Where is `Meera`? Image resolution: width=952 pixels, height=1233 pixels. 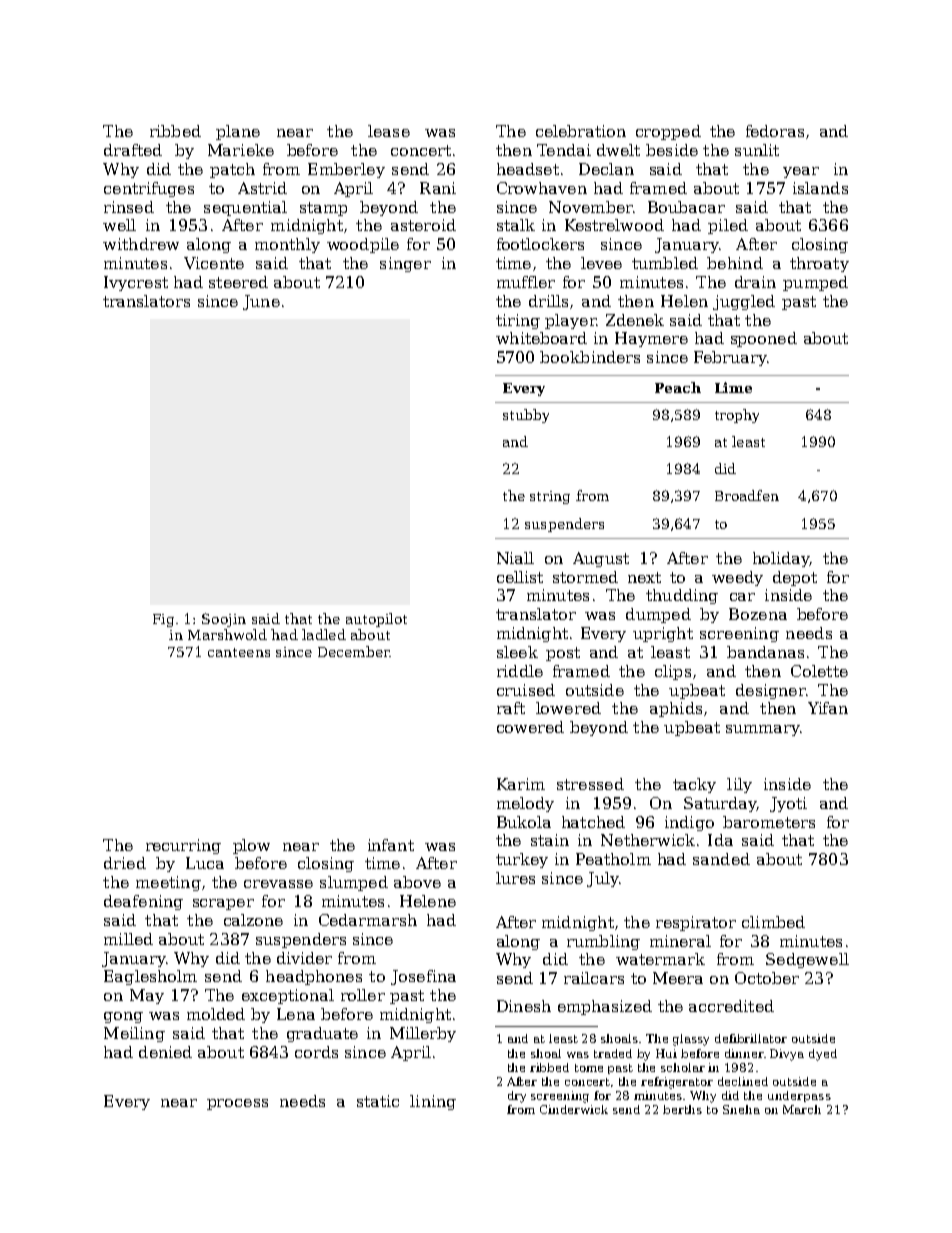 Meera is located at coordinates (678, 978).
